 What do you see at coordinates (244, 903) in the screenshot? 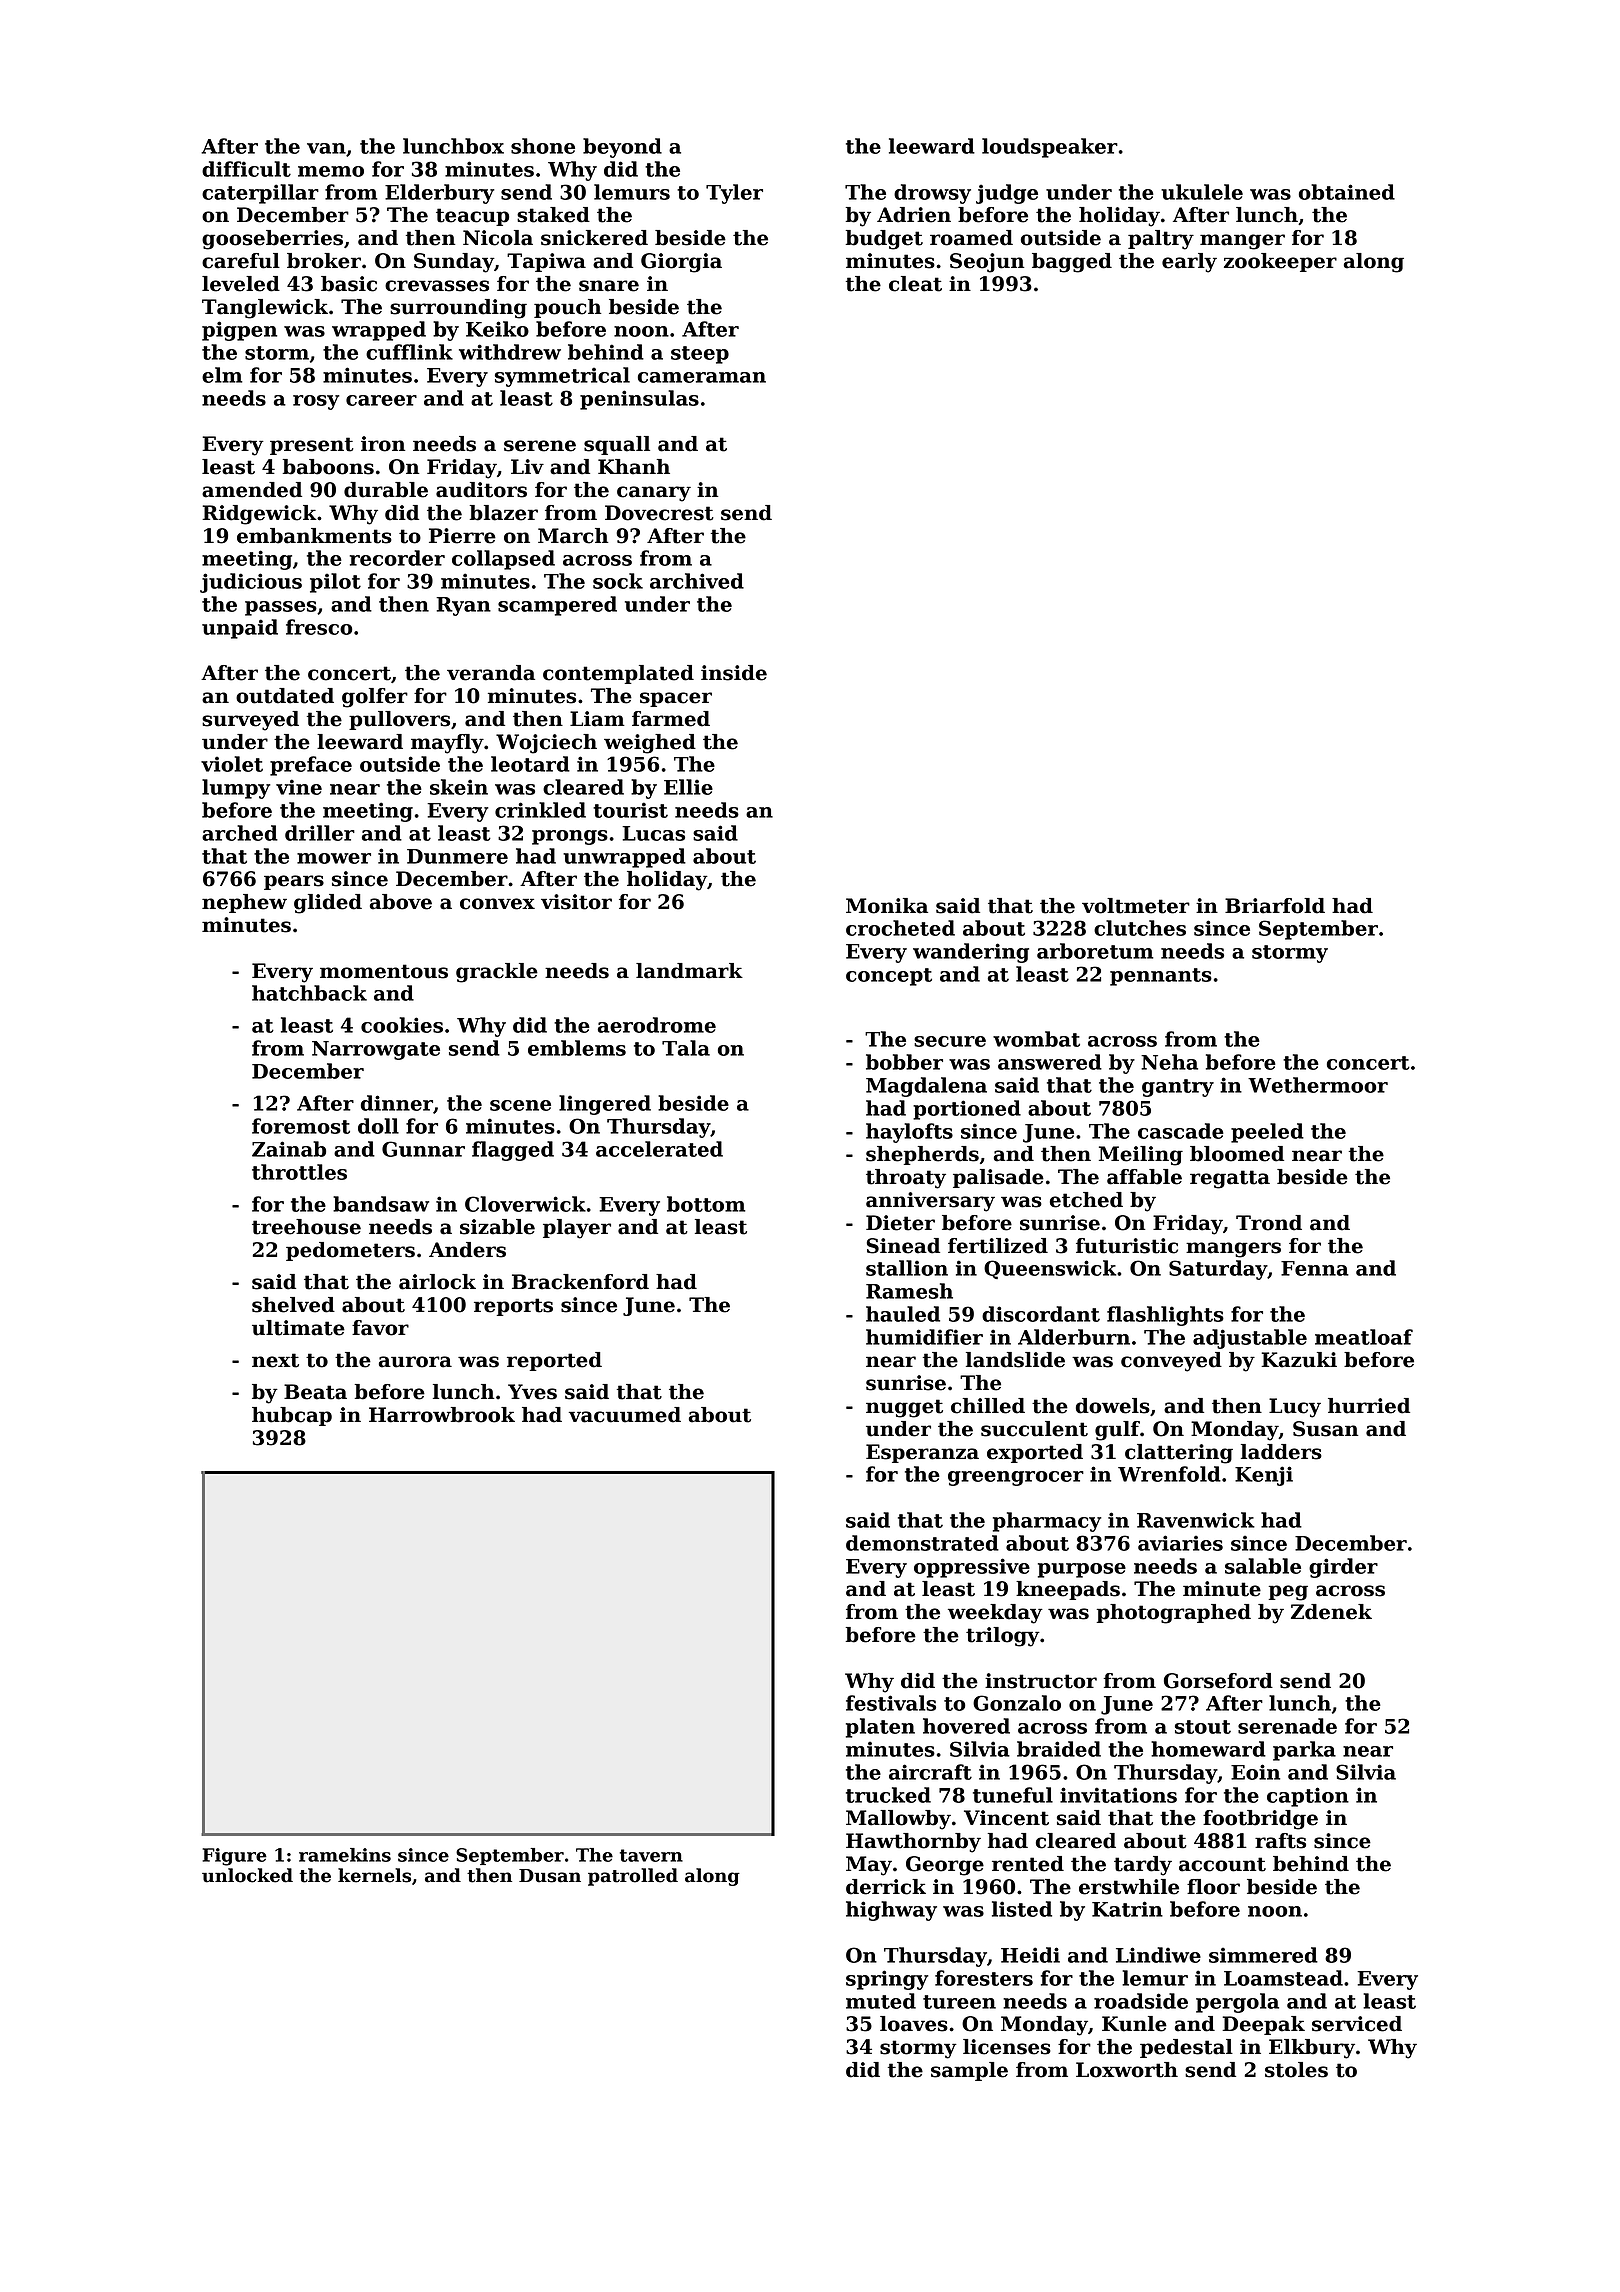
I see `nephew` at bounding box center [244, 903].
